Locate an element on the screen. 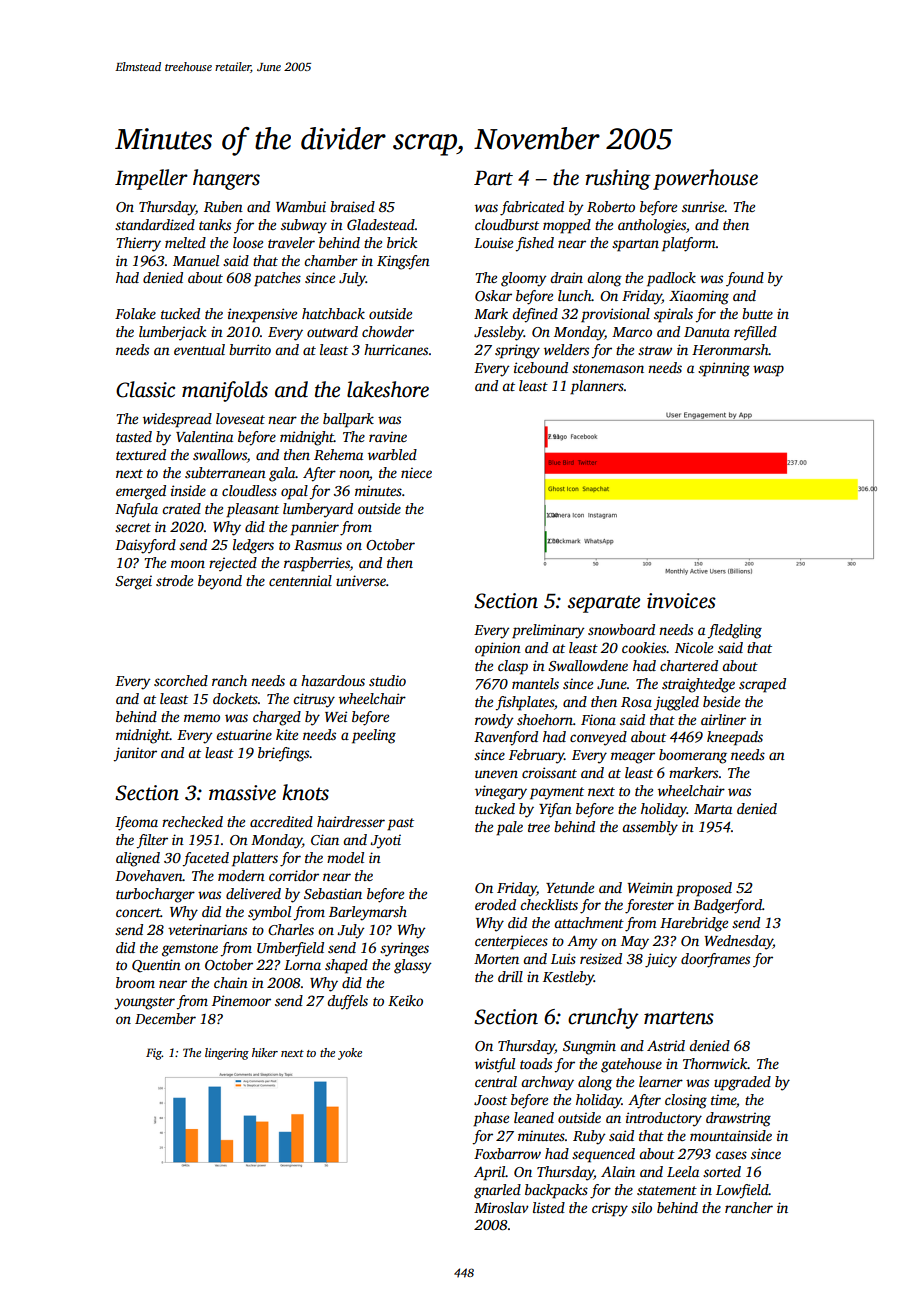 Image resolution: width=908 pixels, height=1316 pixels. beside is located at coordinates (721, 701).
